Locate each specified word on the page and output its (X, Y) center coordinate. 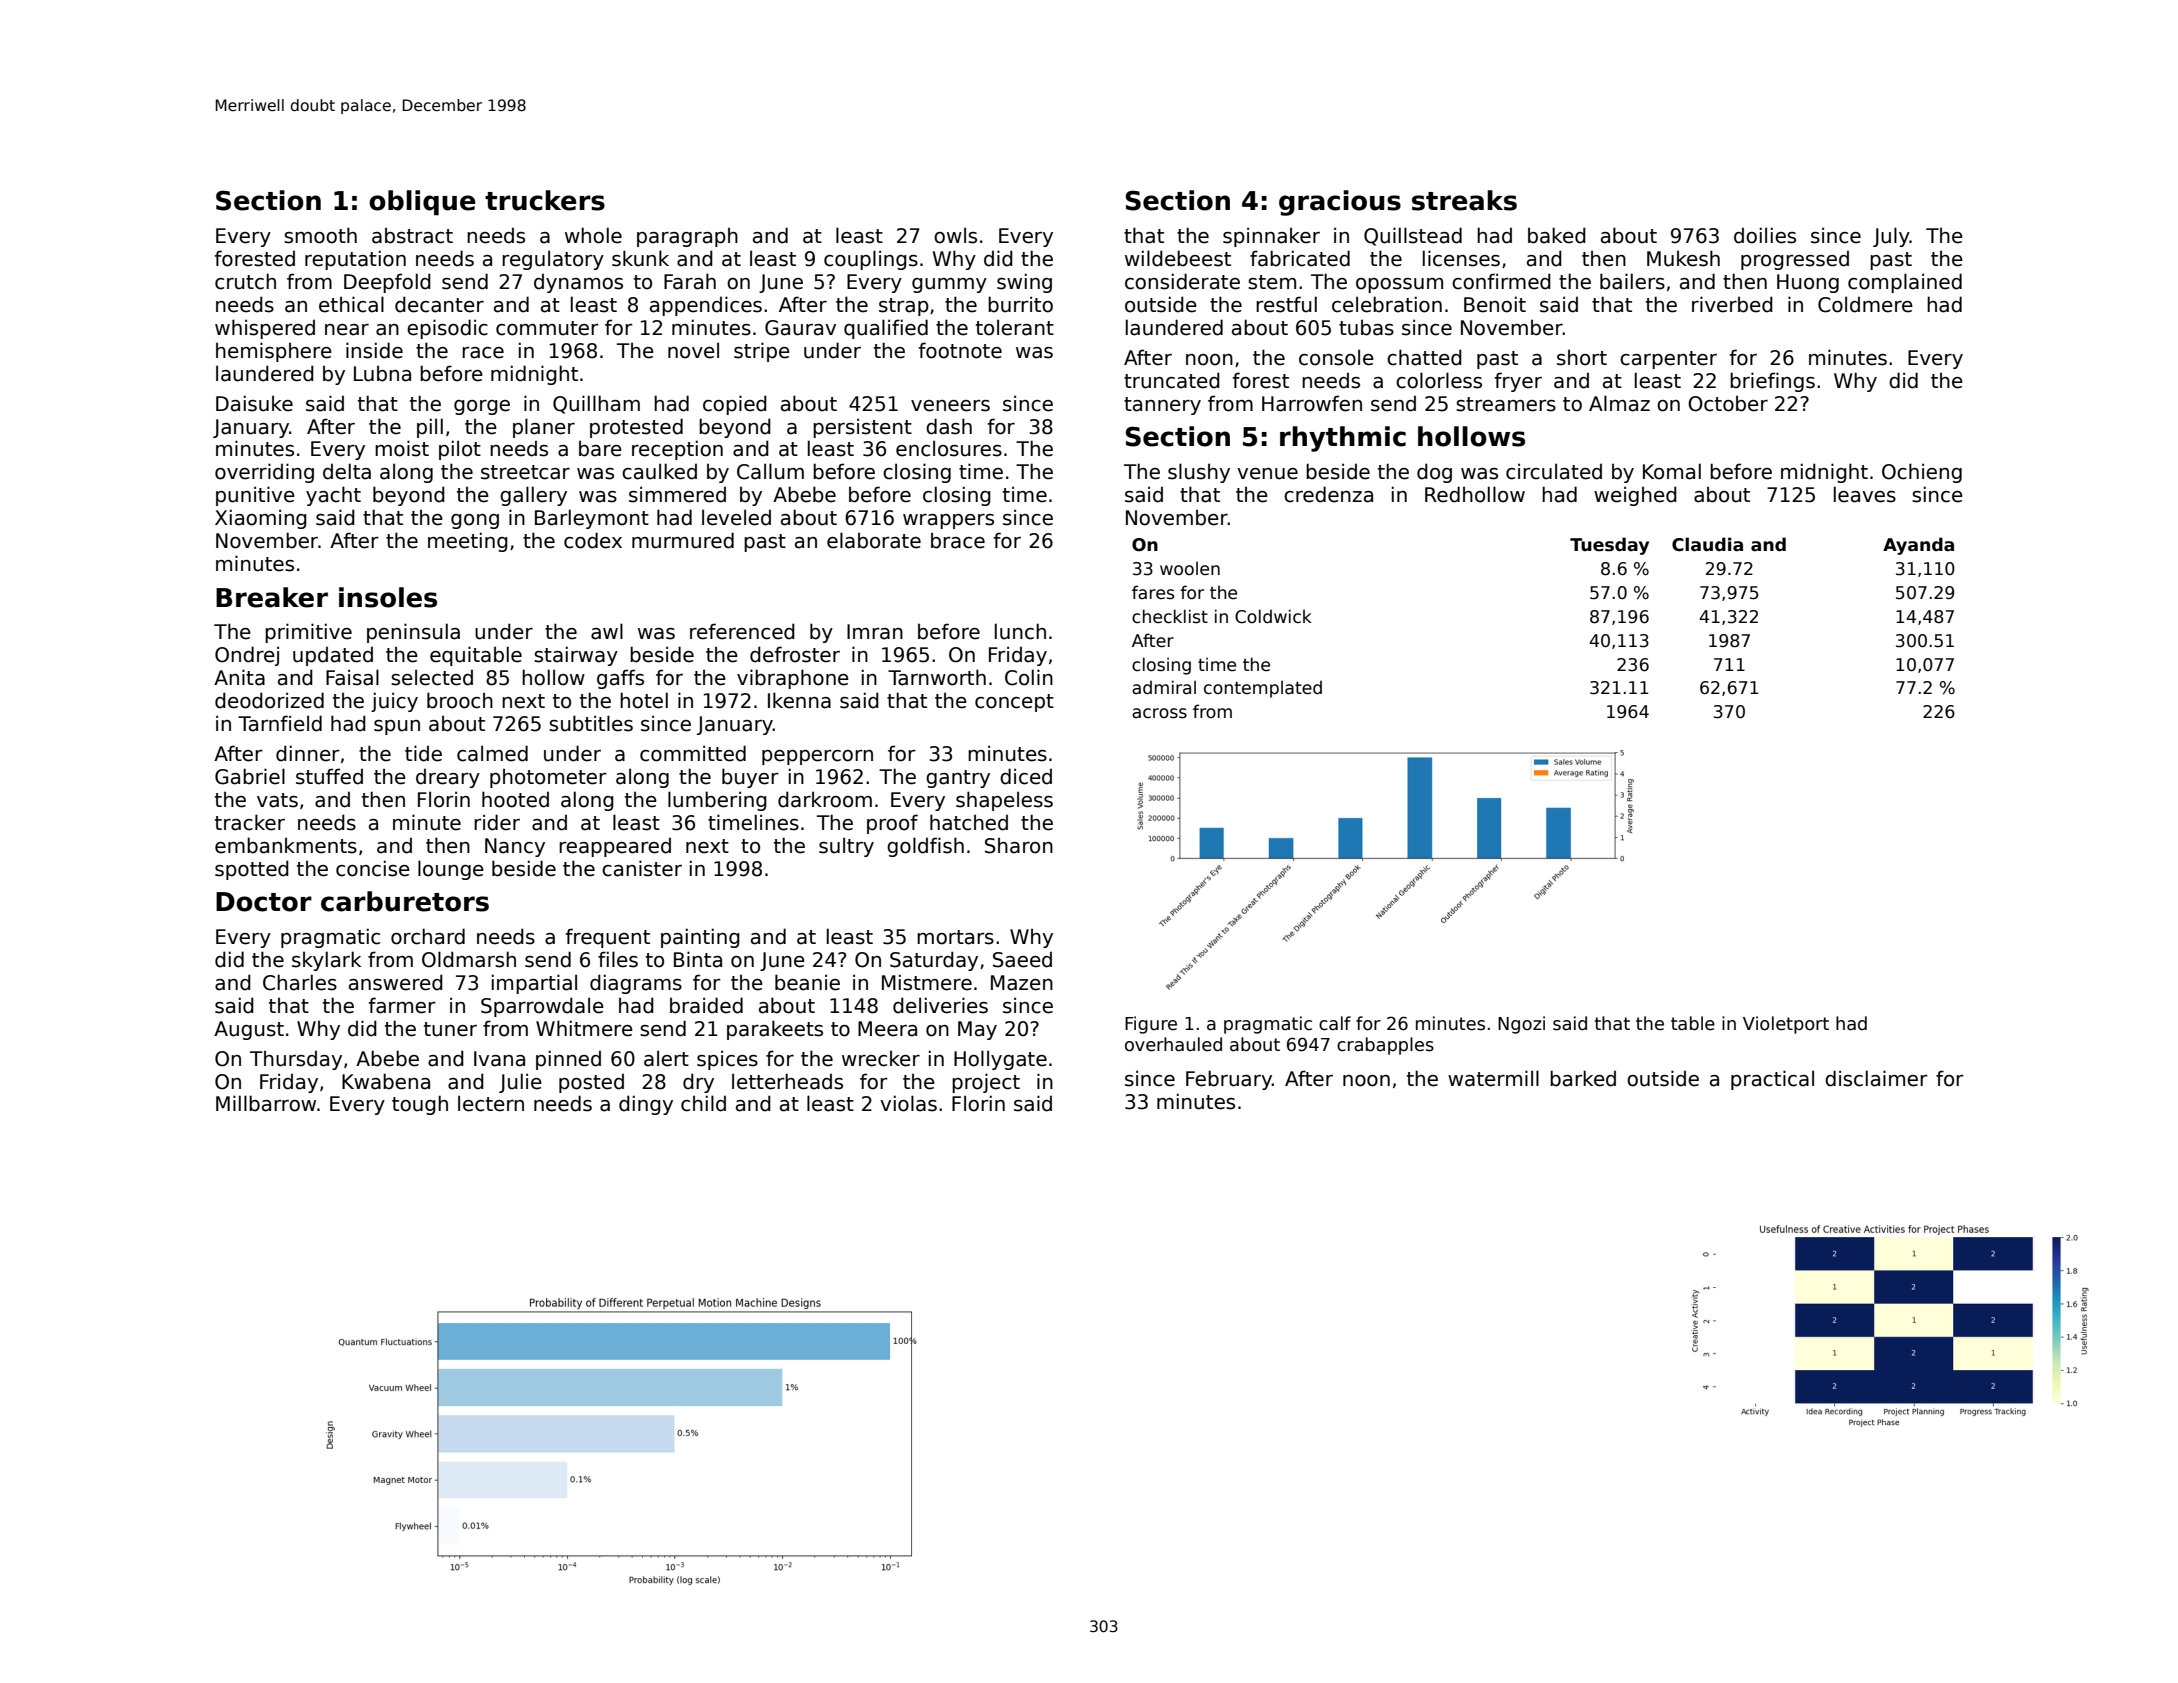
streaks (1464, 200)
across (1159, 713)
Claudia (1707, 544)
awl (607, 631)
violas (908, 1103)
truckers (545, 200)
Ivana (499, 1059)
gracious (1340, 203)
